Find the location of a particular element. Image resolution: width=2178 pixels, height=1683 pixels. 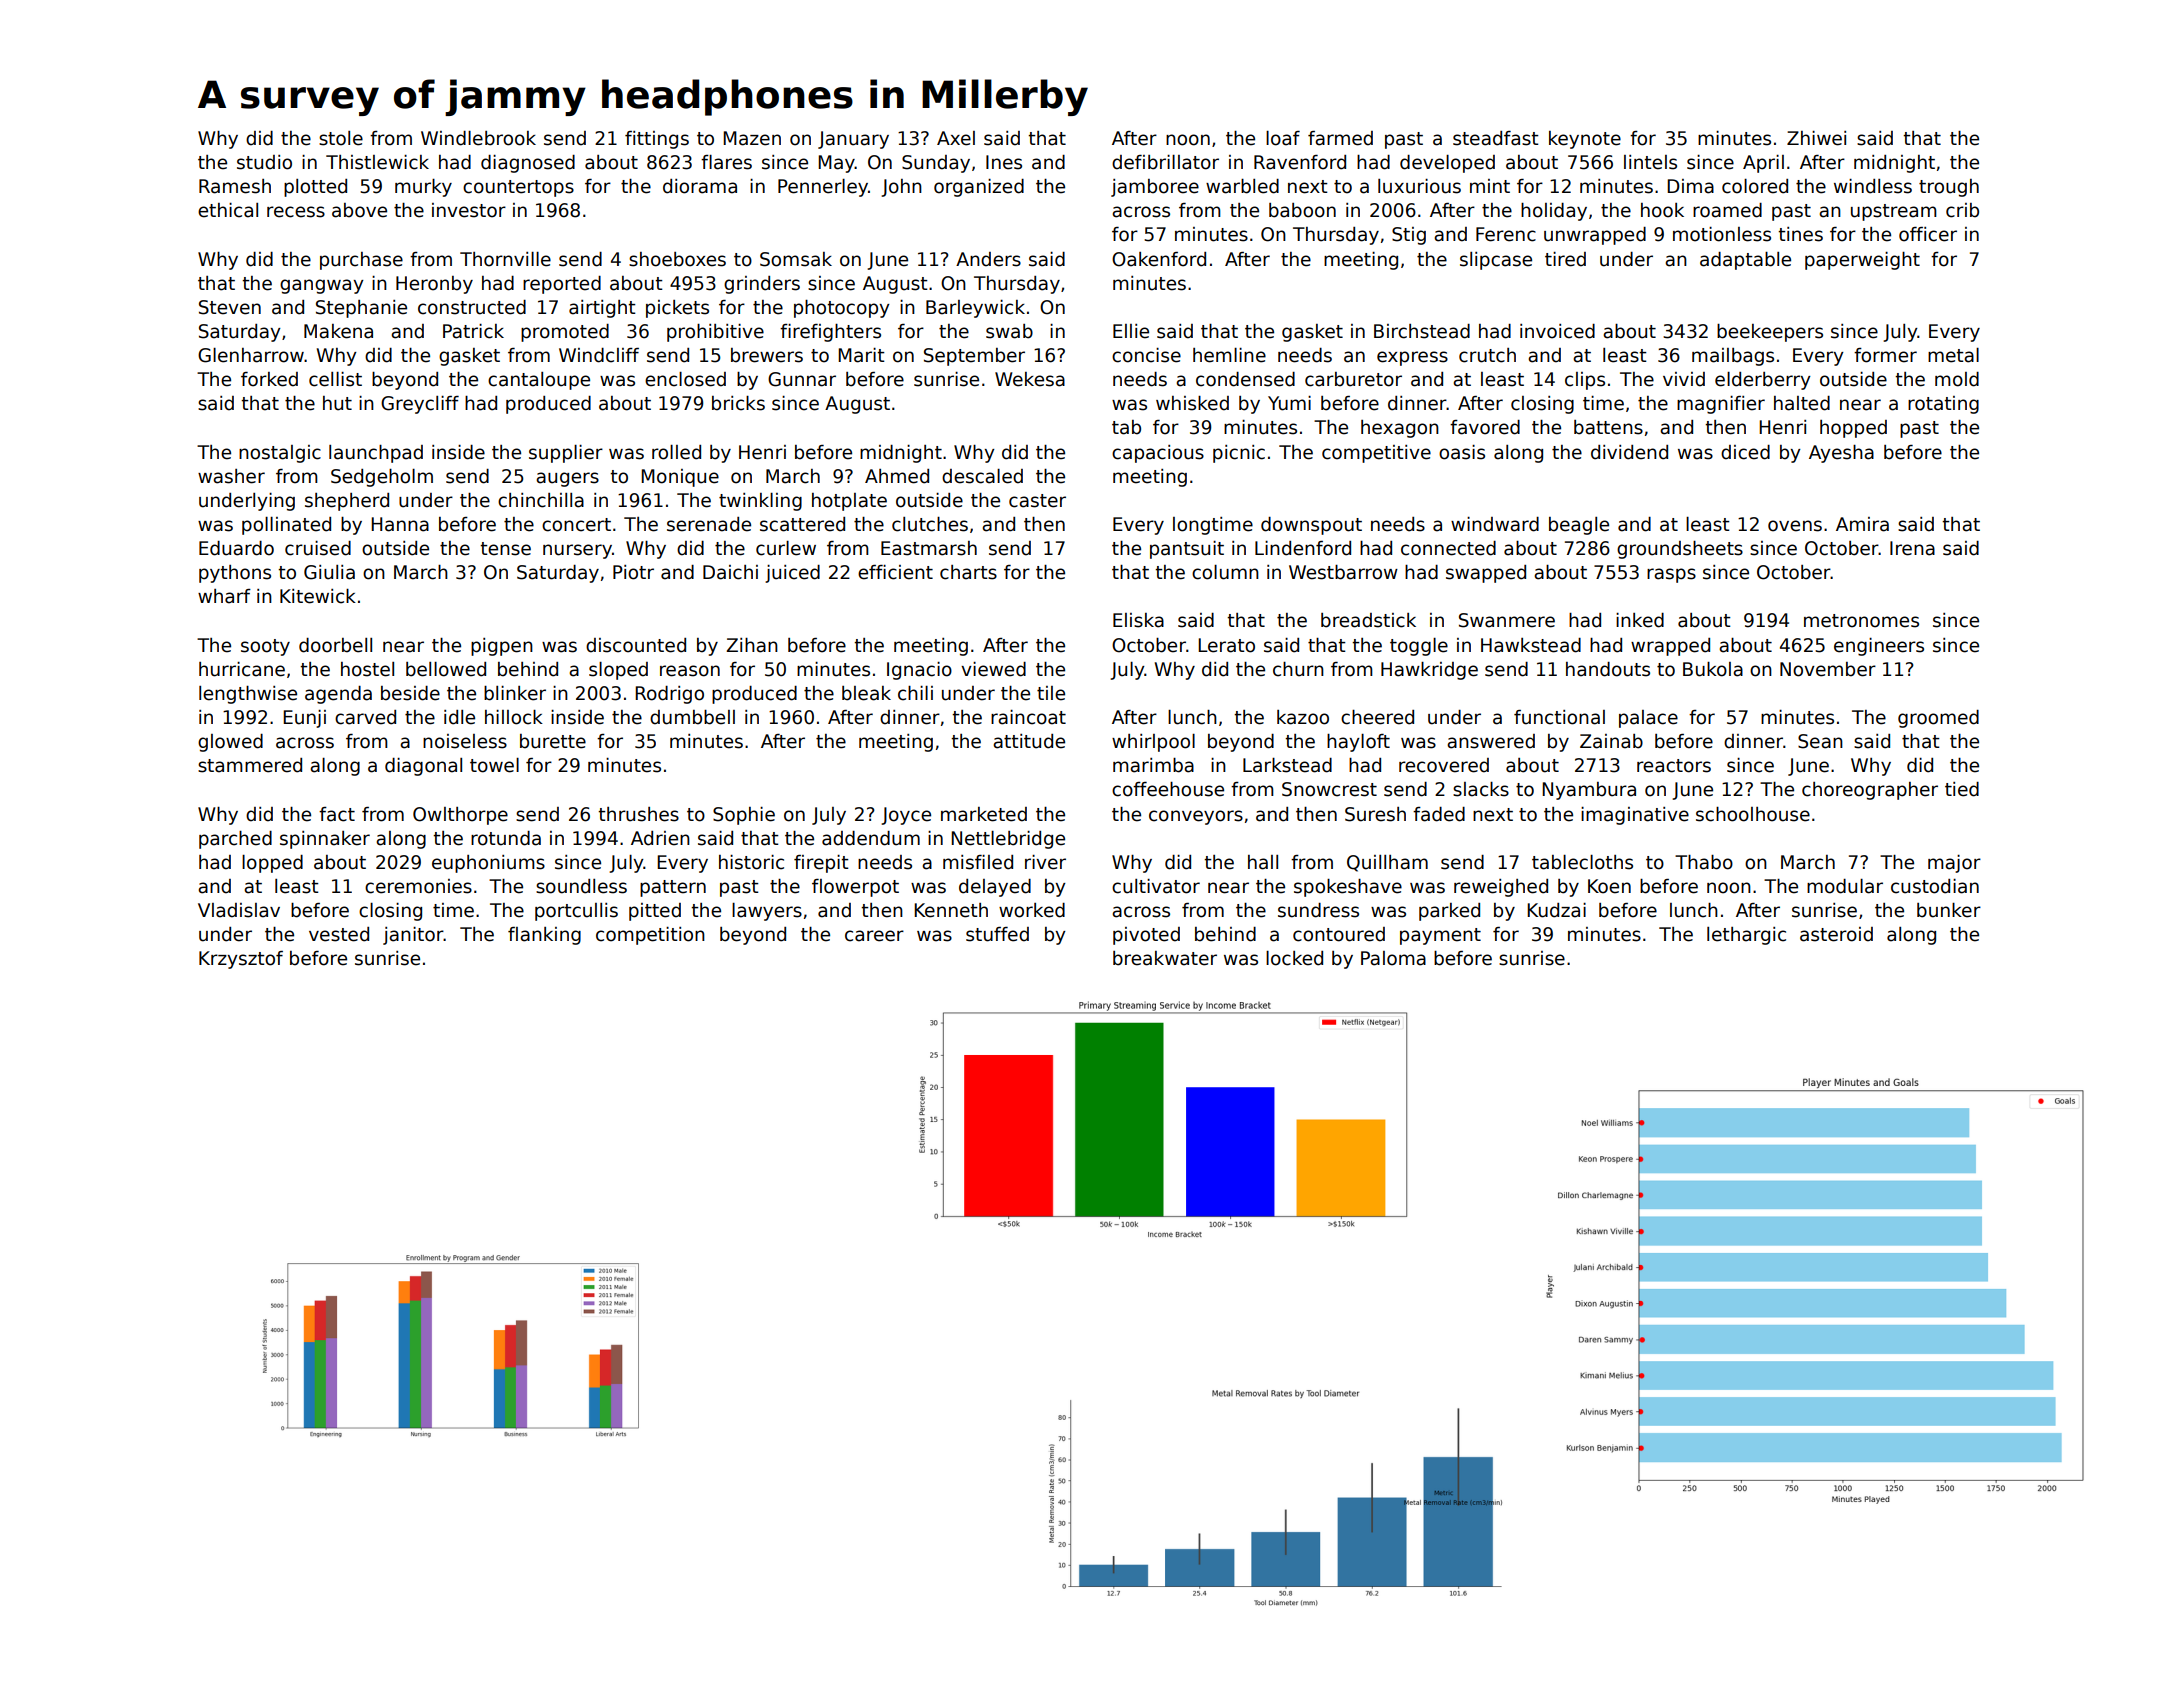

Krzysztof is located at coordinates (241, 960).
